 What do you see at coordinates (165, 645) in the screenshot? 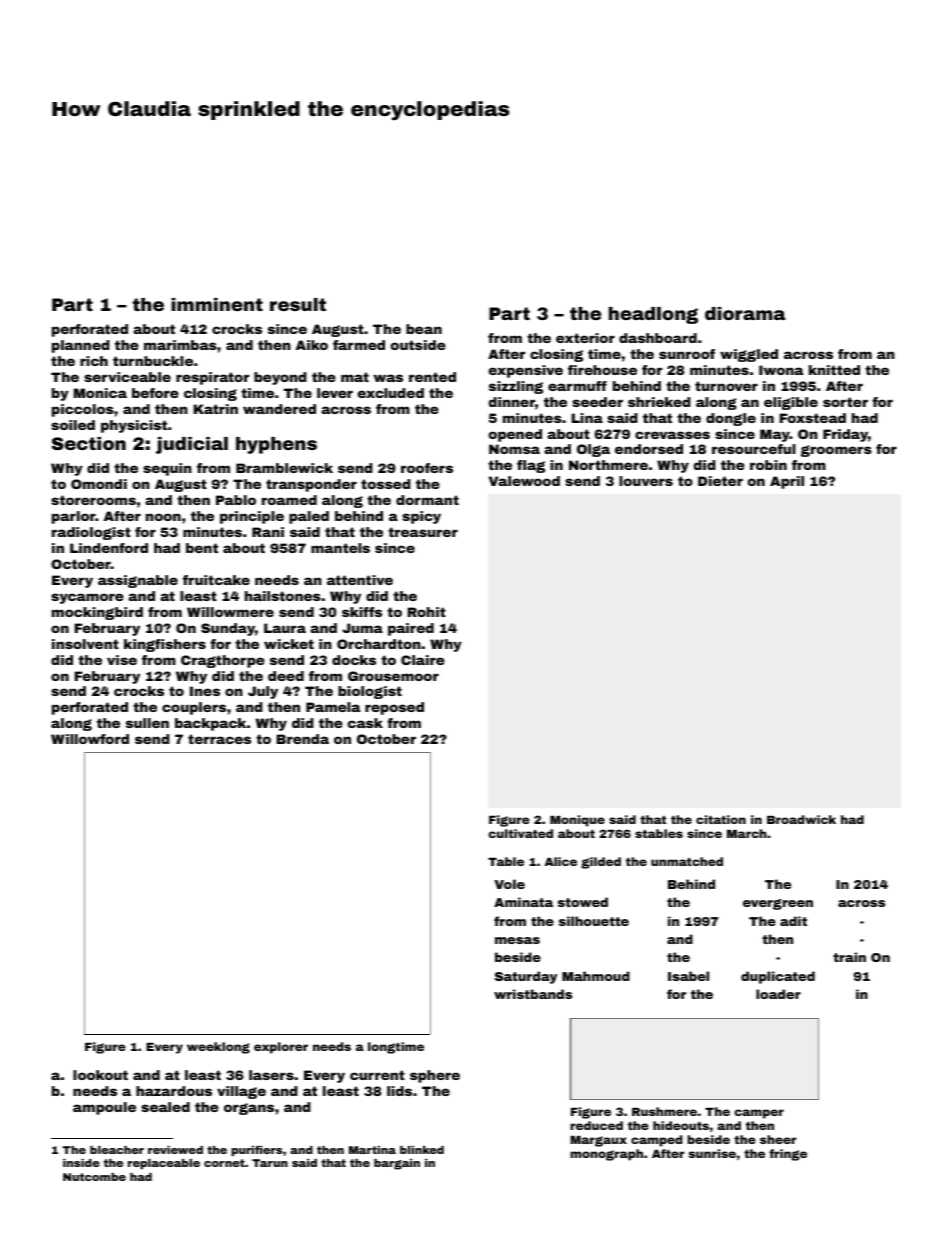
I see `kingfishers` at bounding box center [165, 645].
